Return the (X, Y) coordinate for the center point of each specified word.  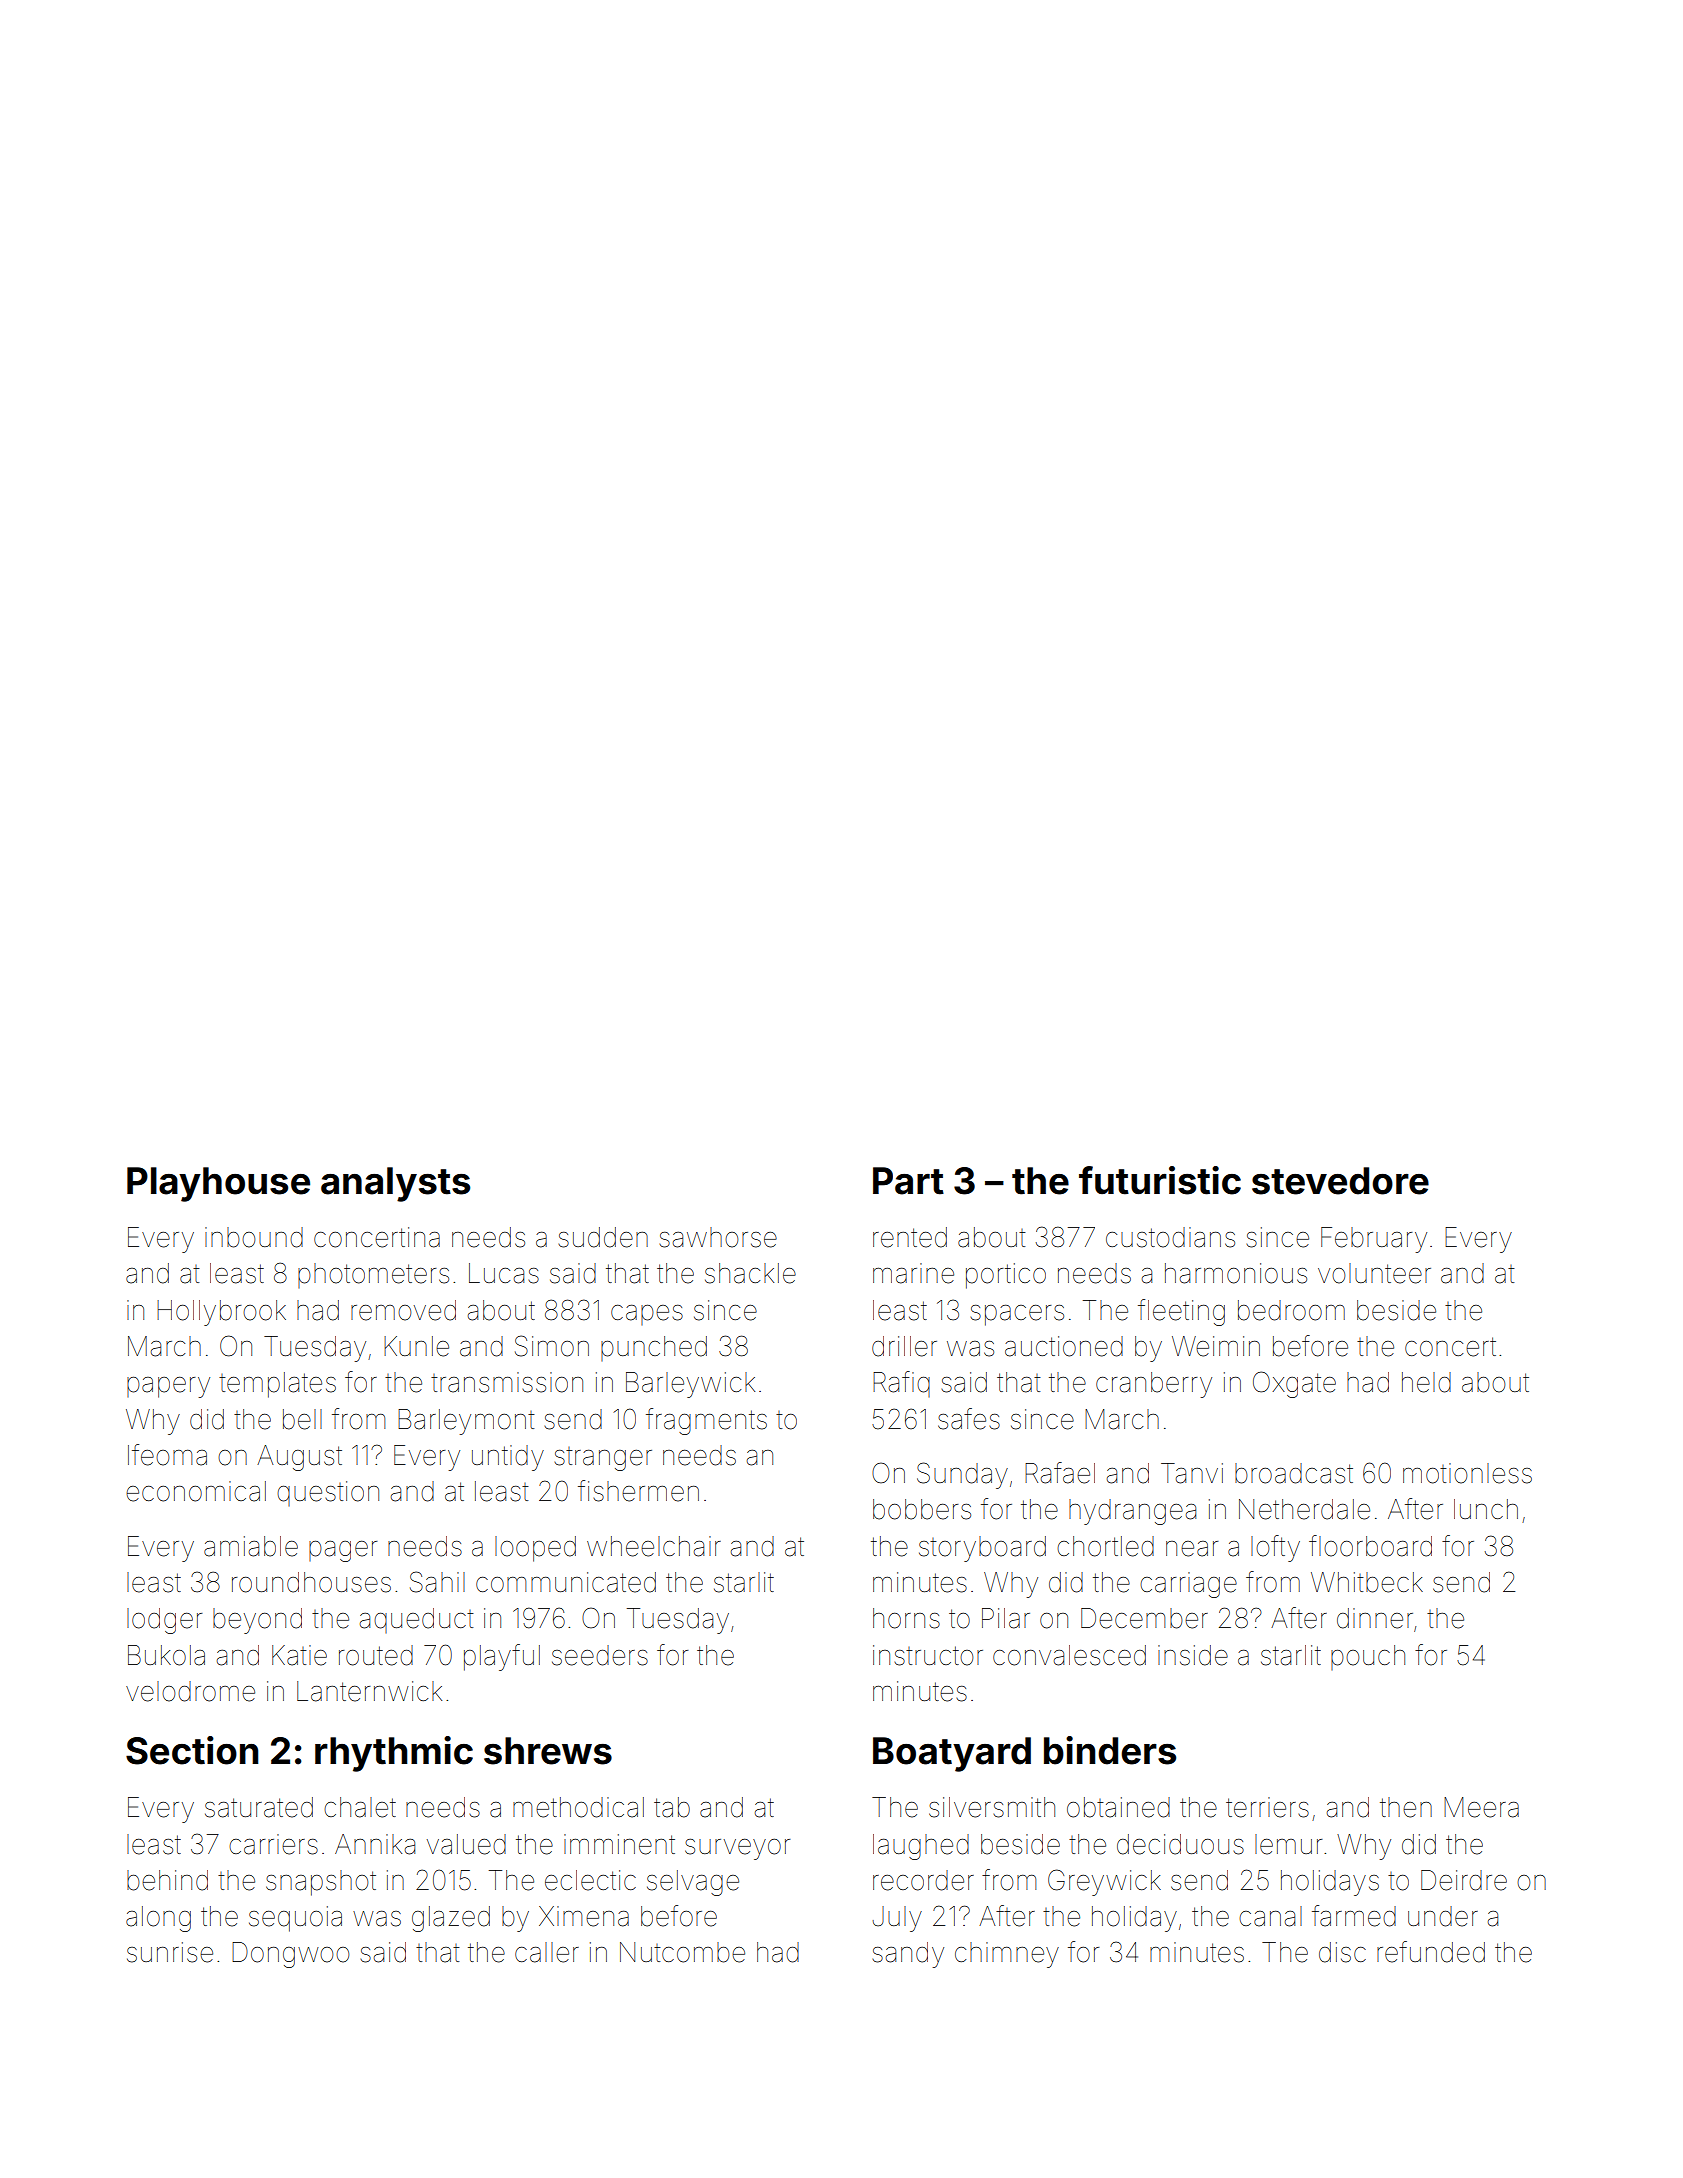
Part (908, 1181)
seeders (600, 1655)
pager (343, 1551)
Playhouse (218, 1184)
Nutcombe (682, 1952)
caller (547, 1952)
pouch (1368, 1657)
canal (1270, 1916)
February (1374, 1240)
